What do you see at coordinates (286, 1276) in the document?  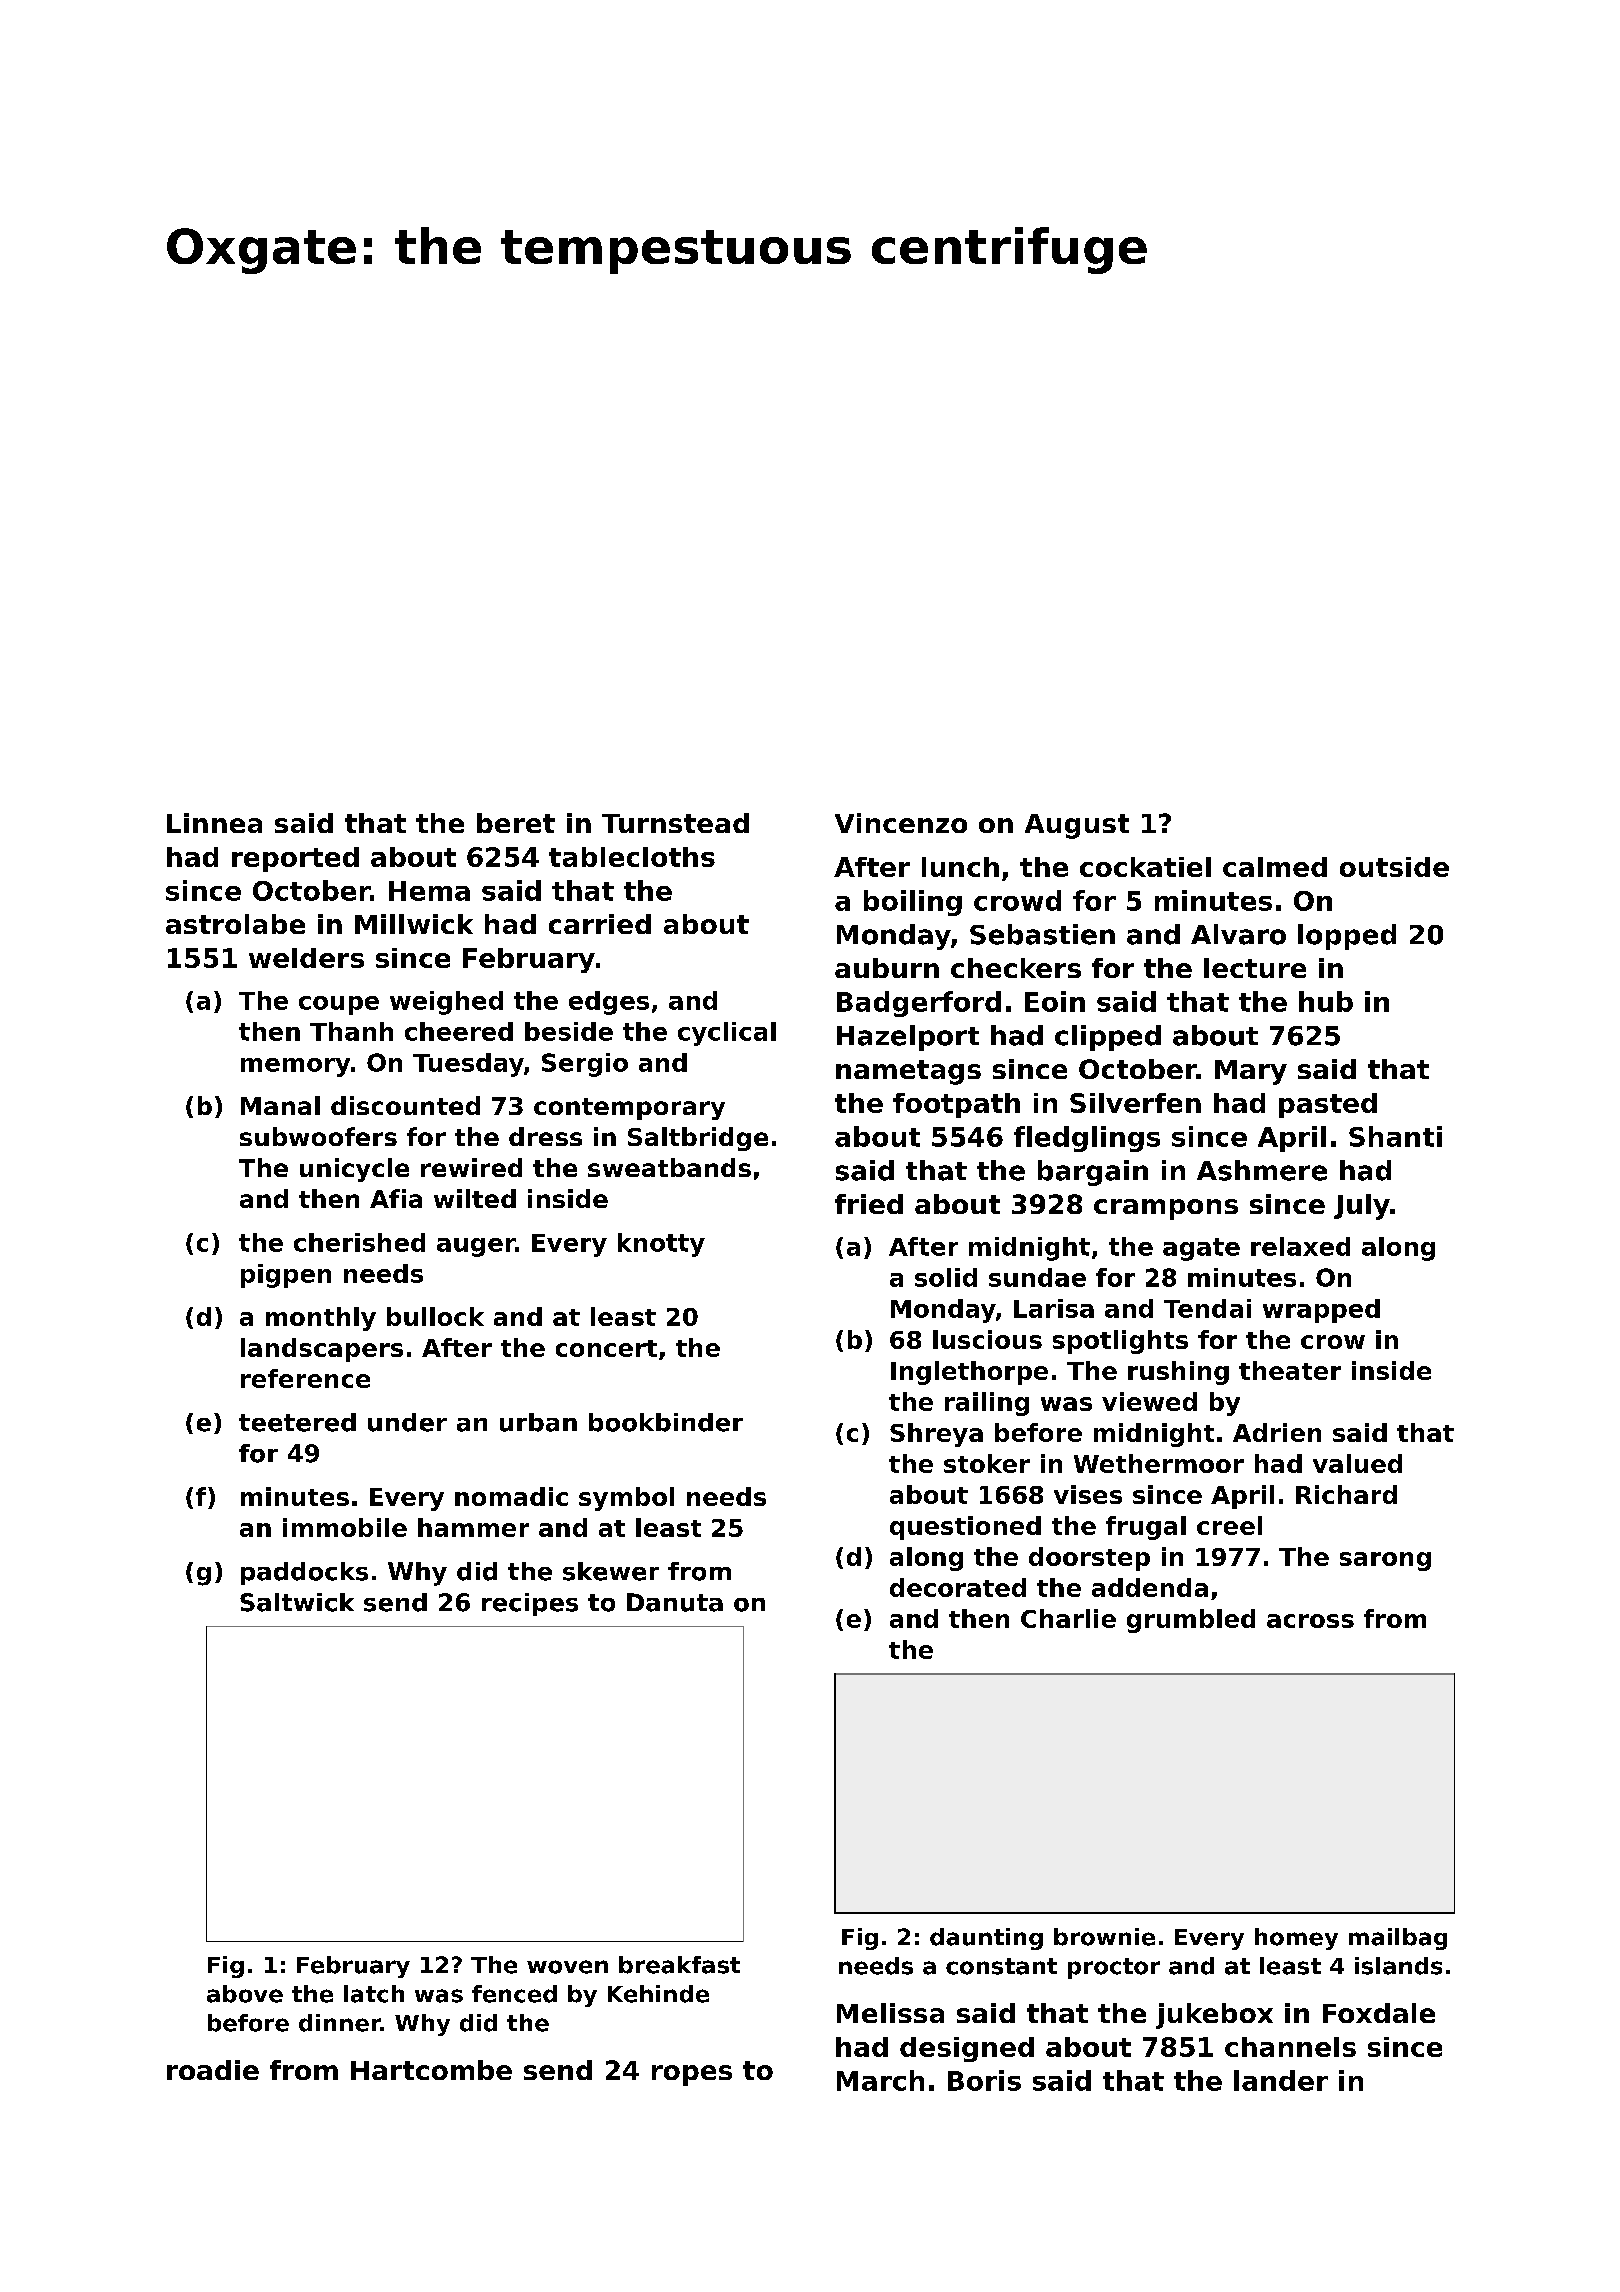 I see `pigpen` at bounding box center [286, 1276].
